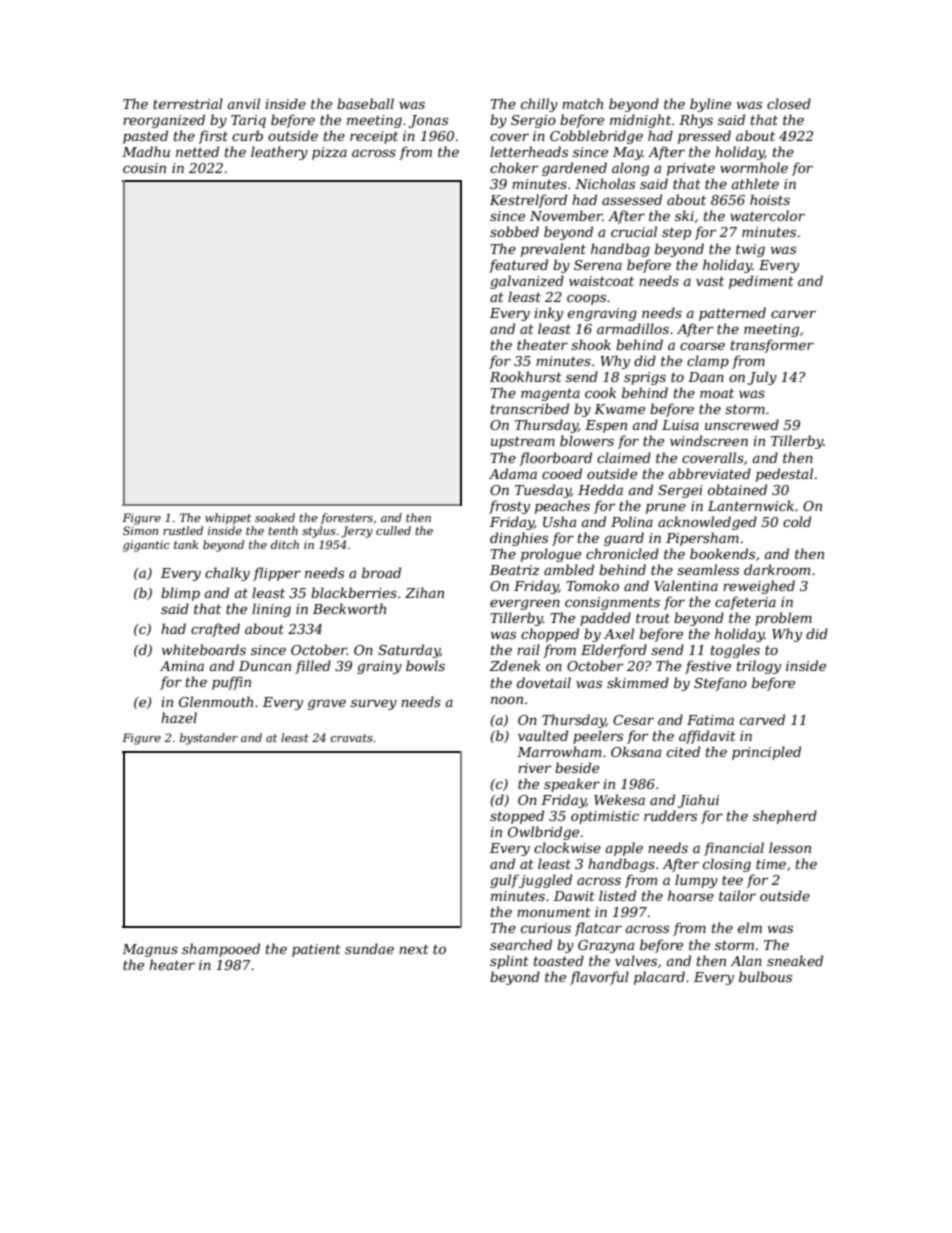  What do you see at coordinates (369, 948) in the image?
I see `sundae` at bounding box center [369, 948].
